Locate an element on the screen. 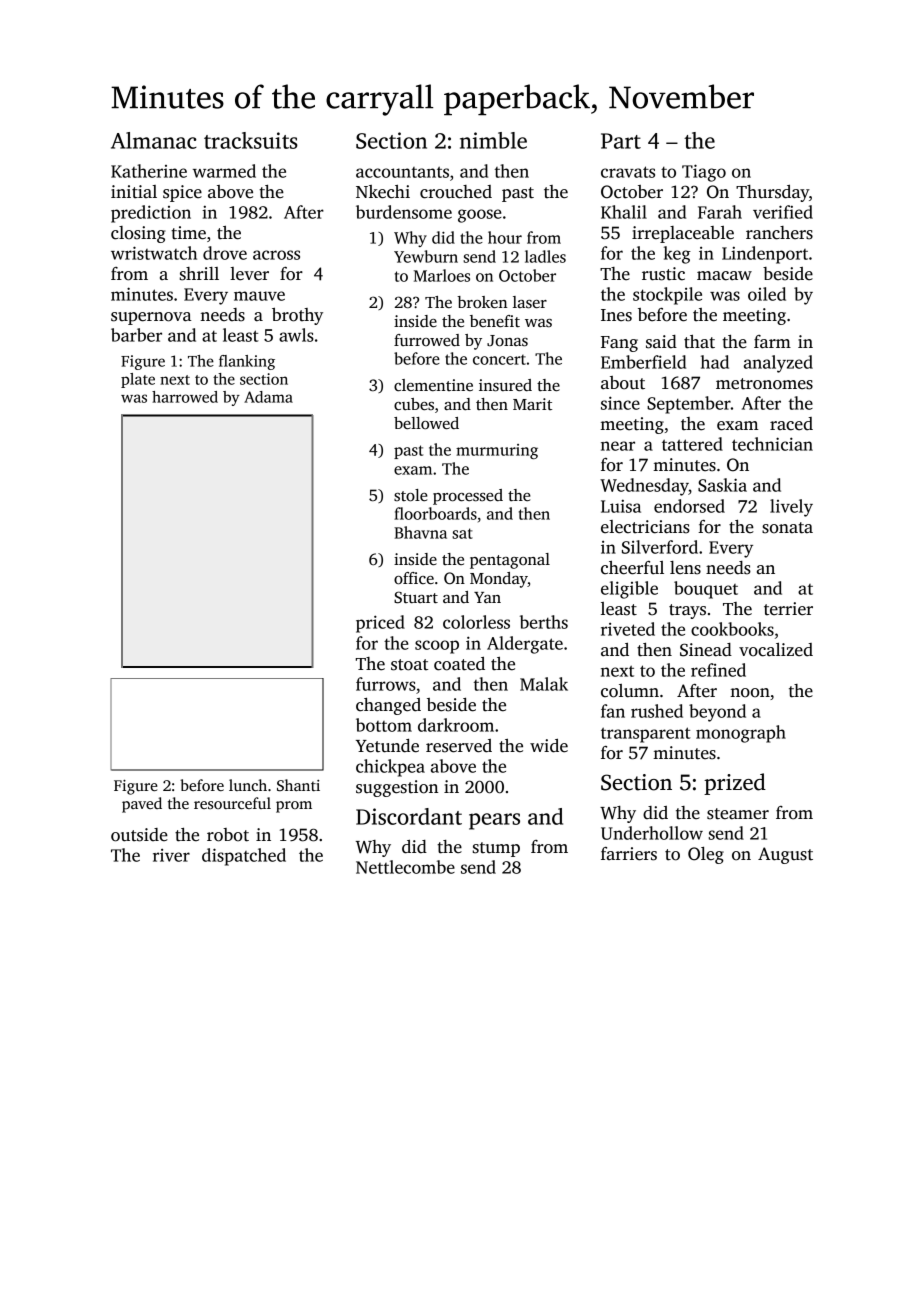  closing is located at coordinates (138, 234).
